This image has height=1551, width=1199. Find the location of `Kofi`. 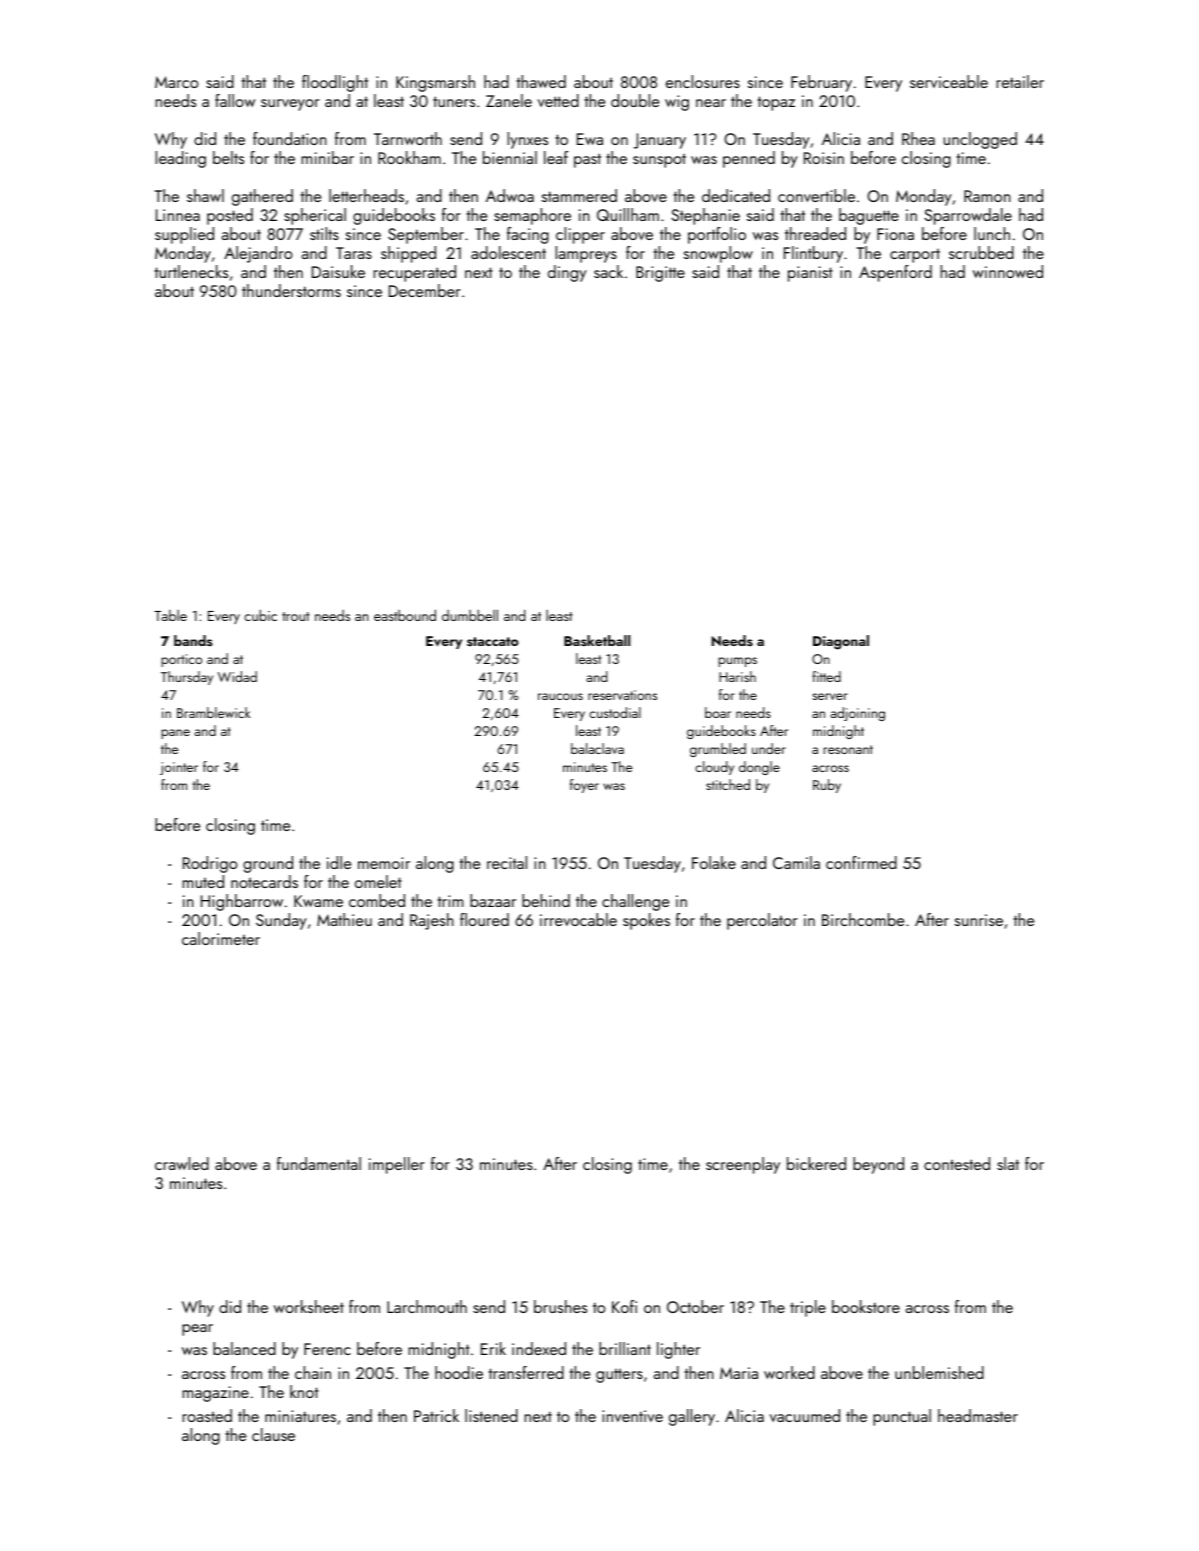

Kofi is located at coordinates (624, 1306).
